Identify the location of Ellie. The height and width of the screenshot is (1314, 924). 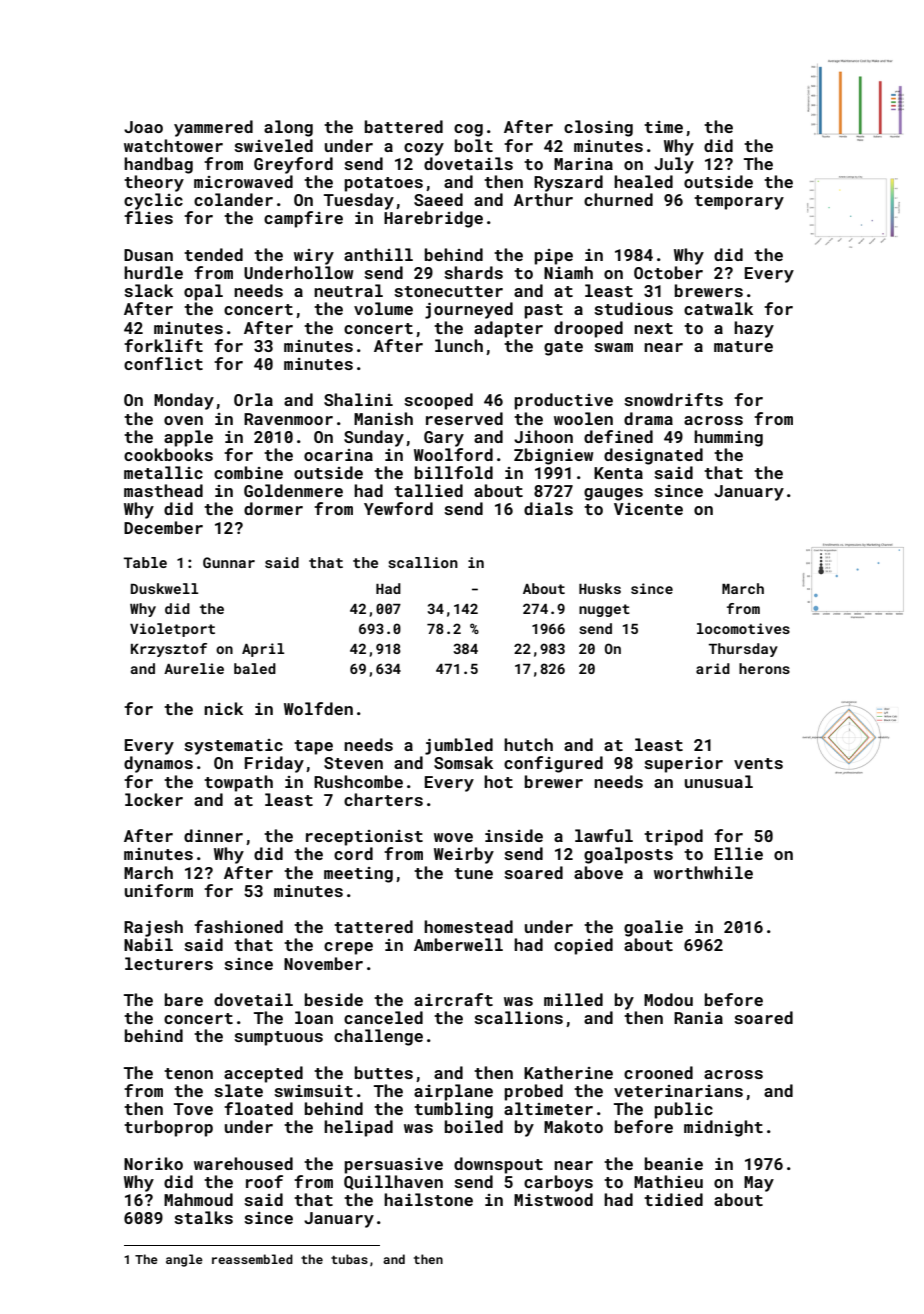
(739, 853).
